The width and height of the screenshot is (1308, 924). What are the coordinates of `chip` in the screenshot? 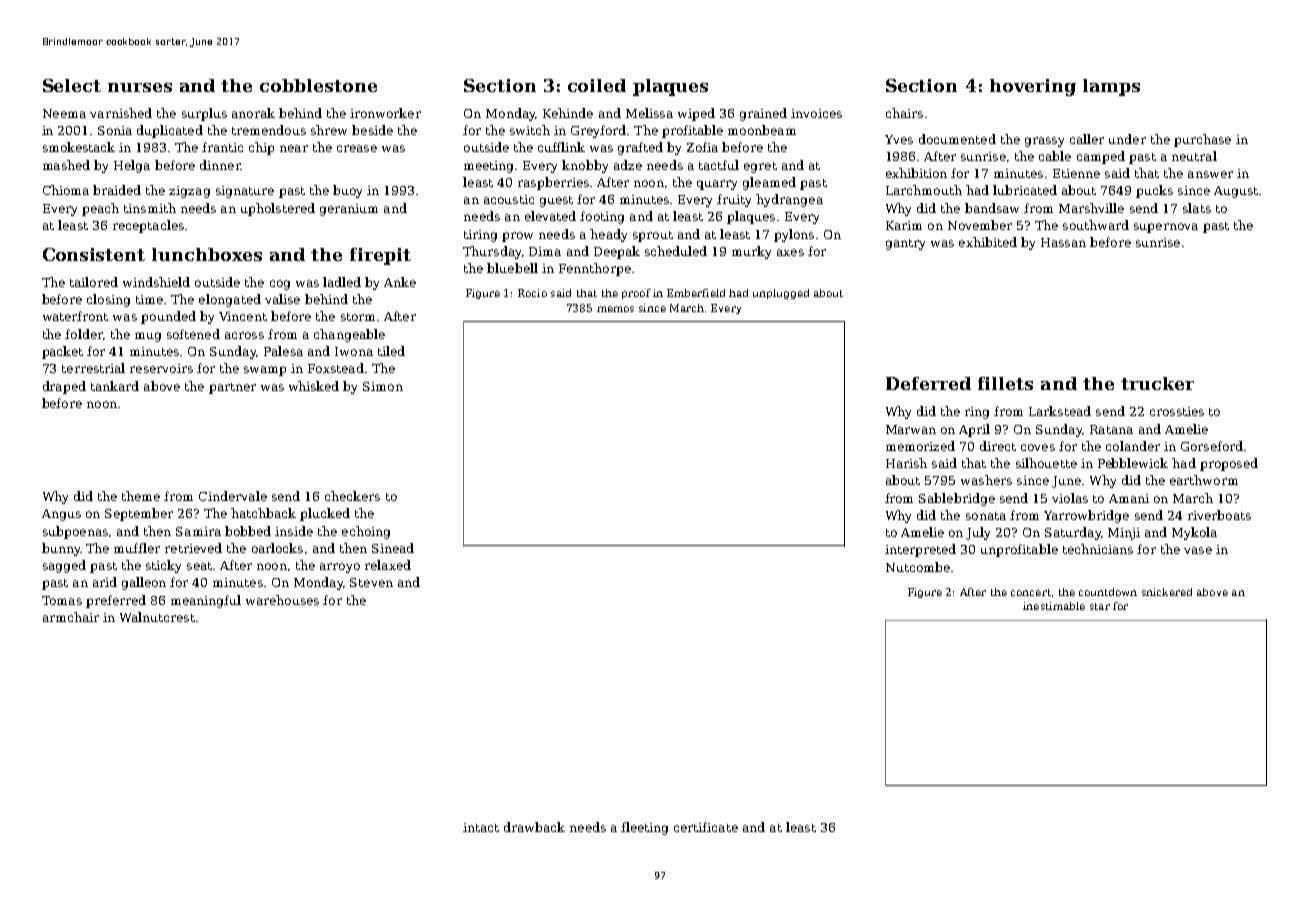 It's located at (261, 148).
